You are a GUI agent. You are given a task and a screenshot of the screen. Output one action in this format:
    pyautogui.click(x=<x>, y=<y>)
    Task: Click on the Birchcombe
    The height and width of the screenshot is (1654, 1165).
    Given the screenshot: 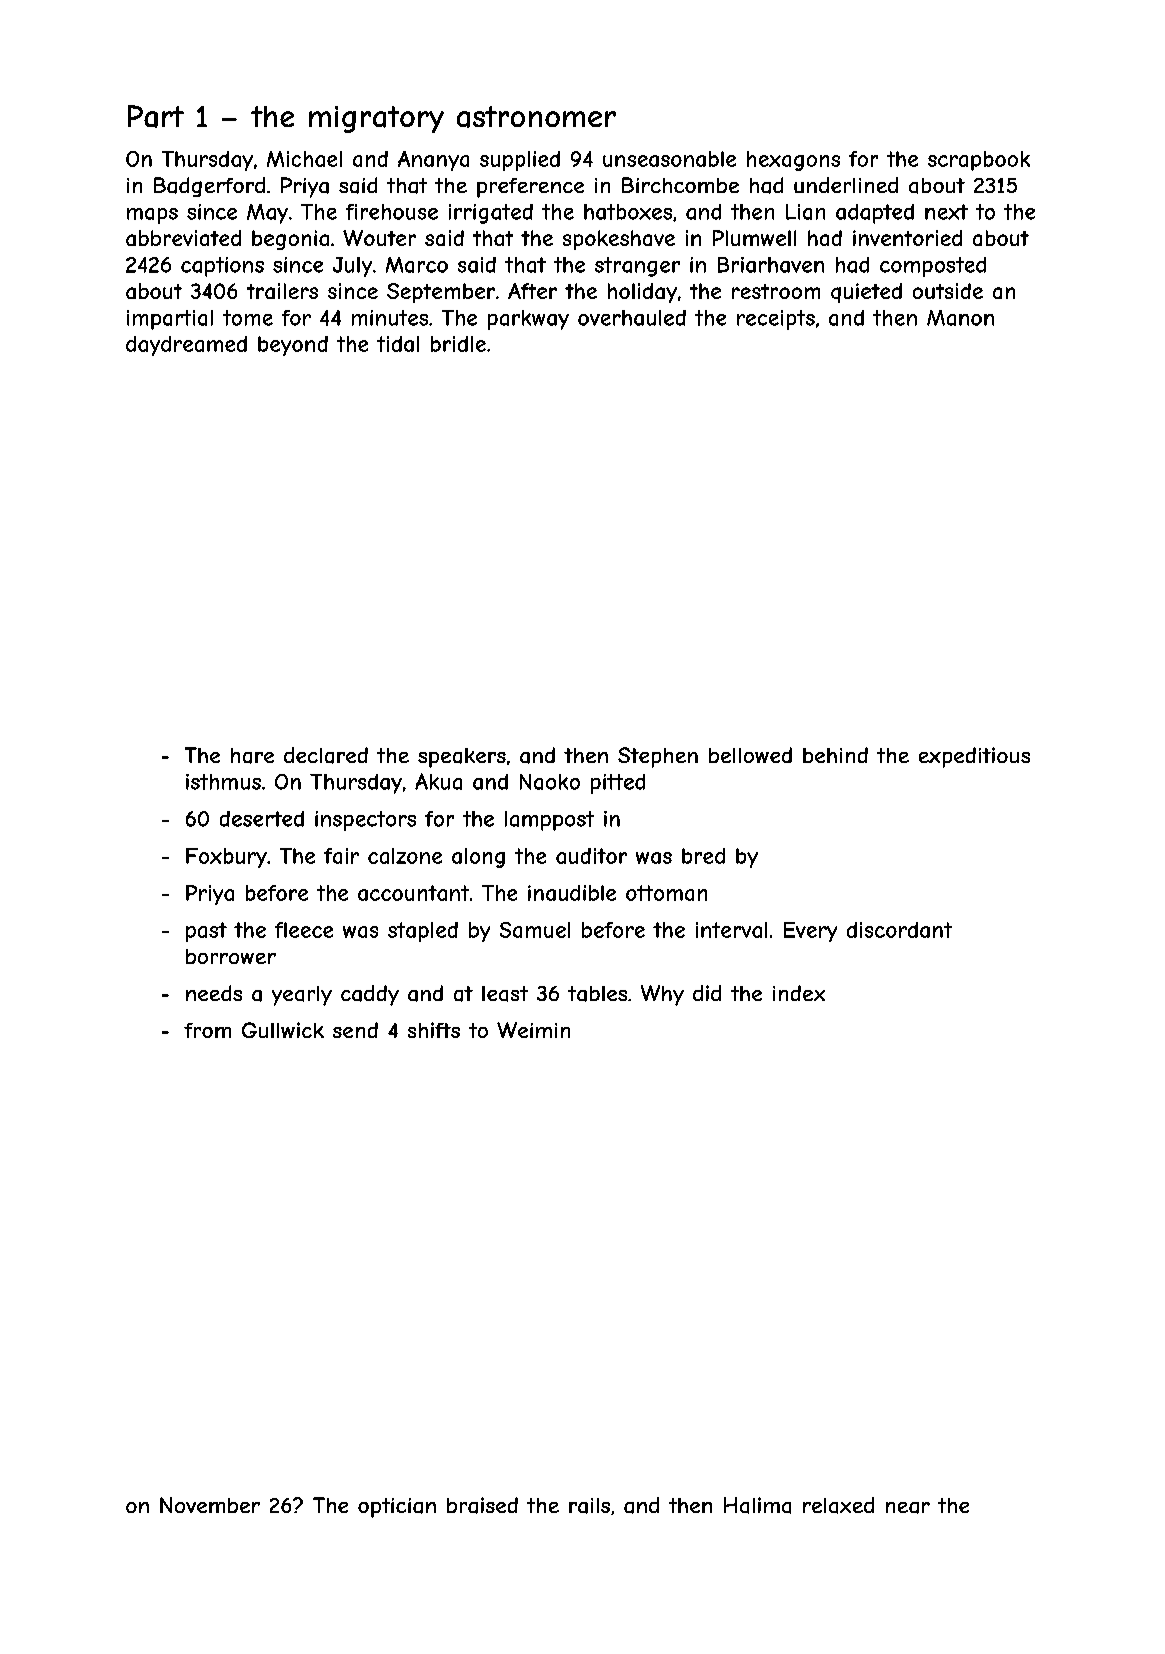 What is the action you would take?
    pyautogui.click(x=680, y=185)
